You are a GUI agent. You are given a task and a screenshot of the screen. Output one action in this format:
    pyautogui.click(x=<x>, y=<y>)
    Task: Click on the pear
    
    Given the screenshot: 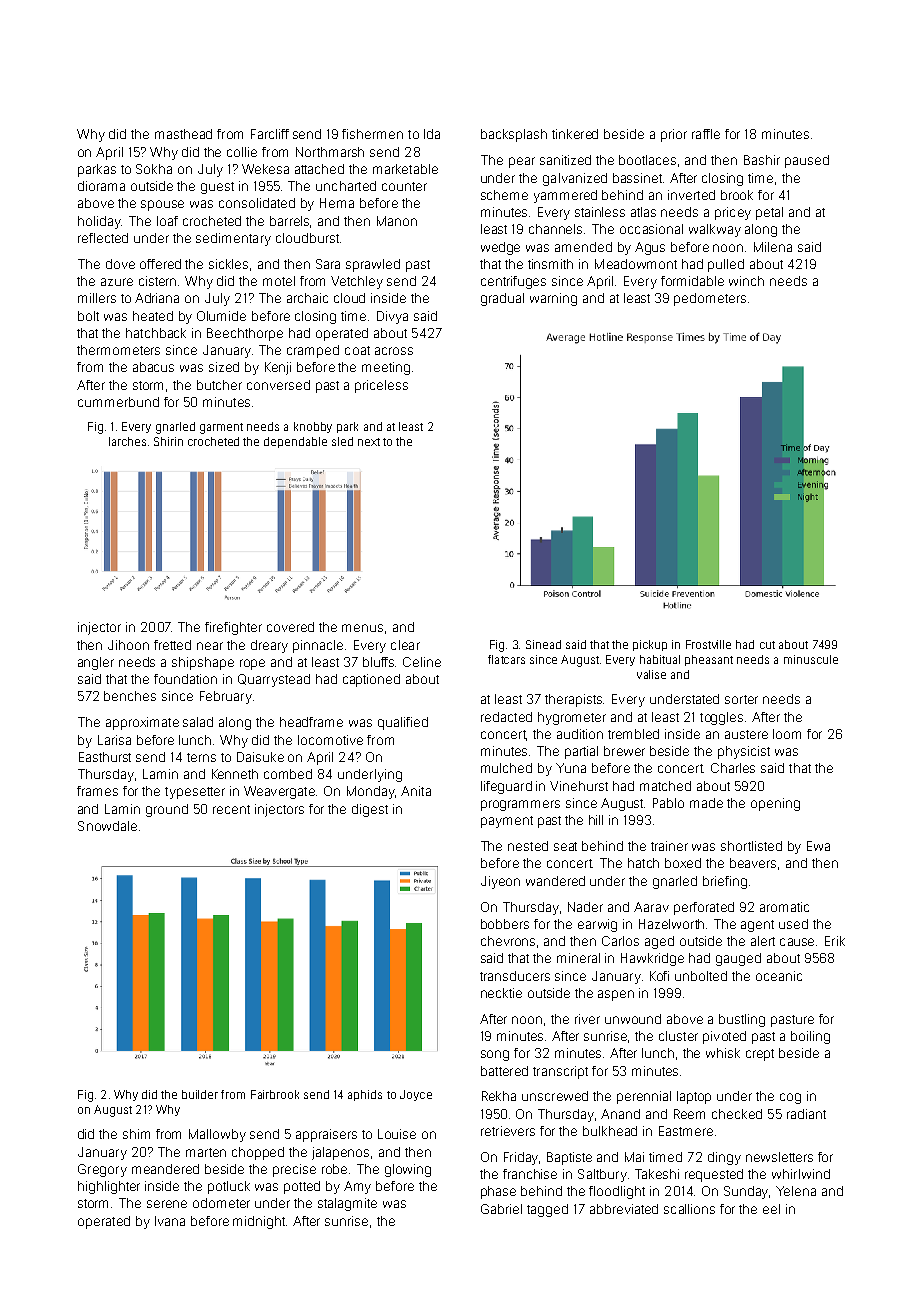 What is the action you would take?
    pyautogui.click(x=522, y=162)
